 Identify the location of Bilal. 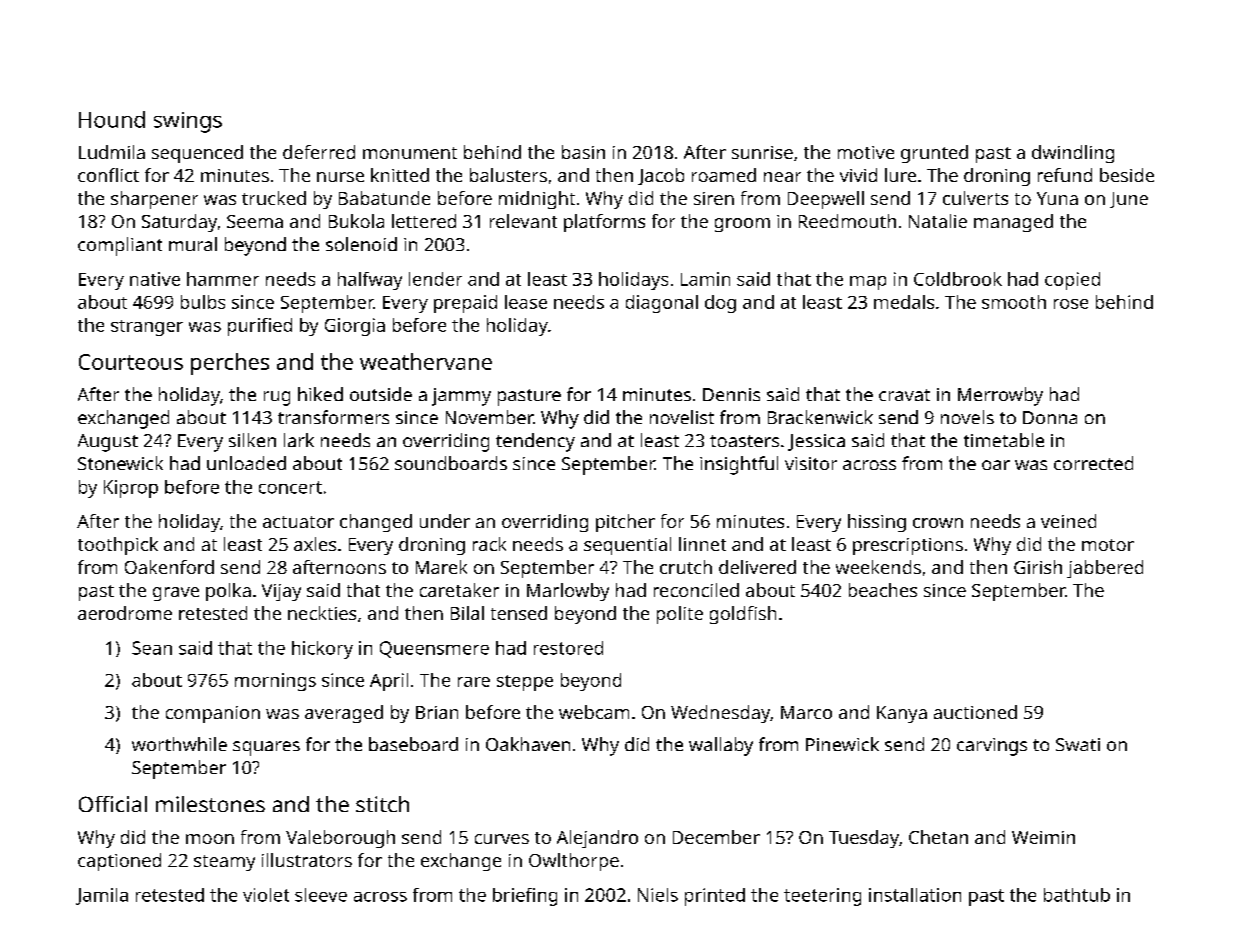
(467, 613).
